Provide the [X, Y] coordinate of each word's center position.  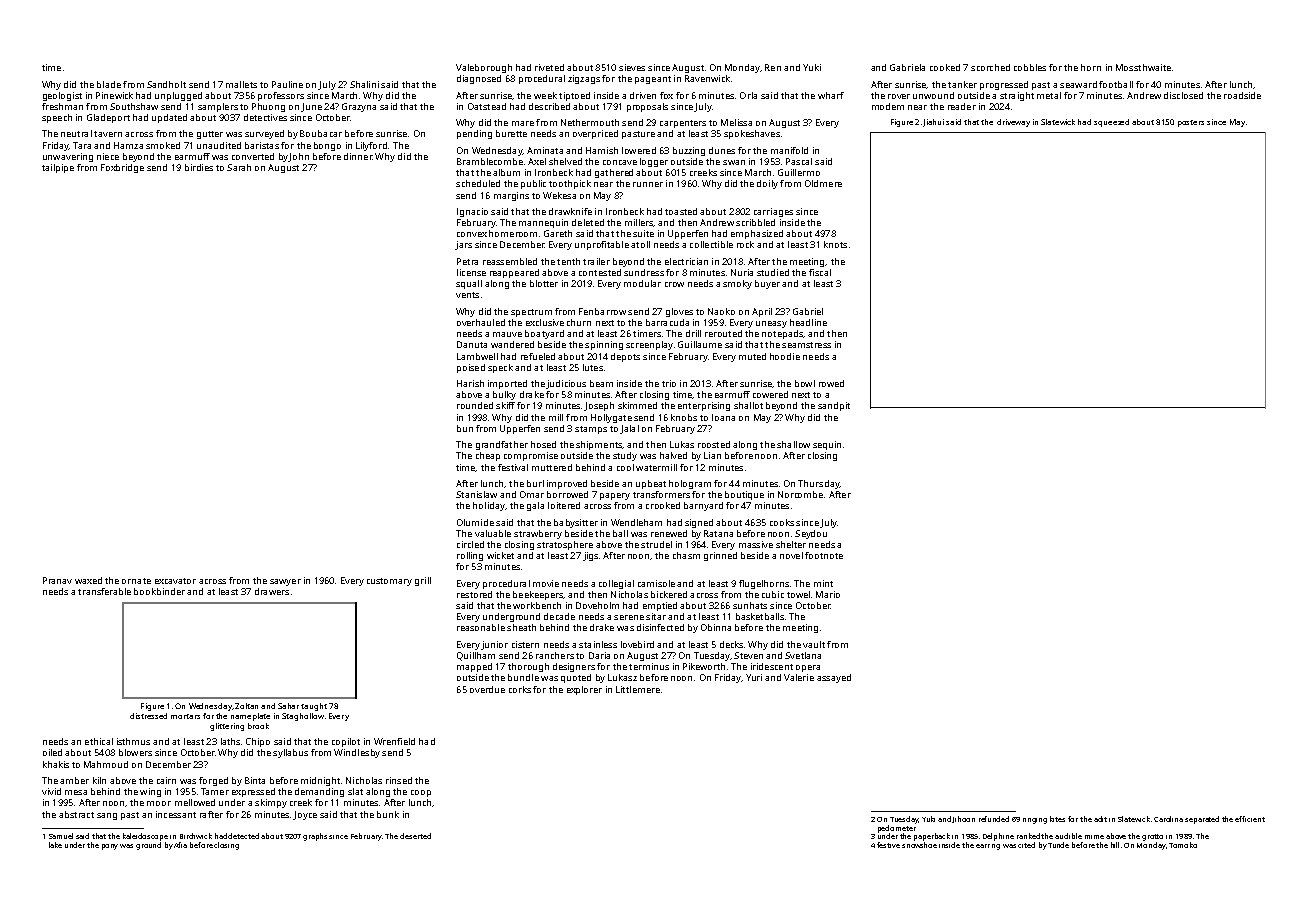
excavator [175, 581]
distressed [148, 716]
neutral [76, 133]
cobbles [1030, 67]
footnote [824, 555]
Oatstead [487, 106]
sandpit [834, 406]
